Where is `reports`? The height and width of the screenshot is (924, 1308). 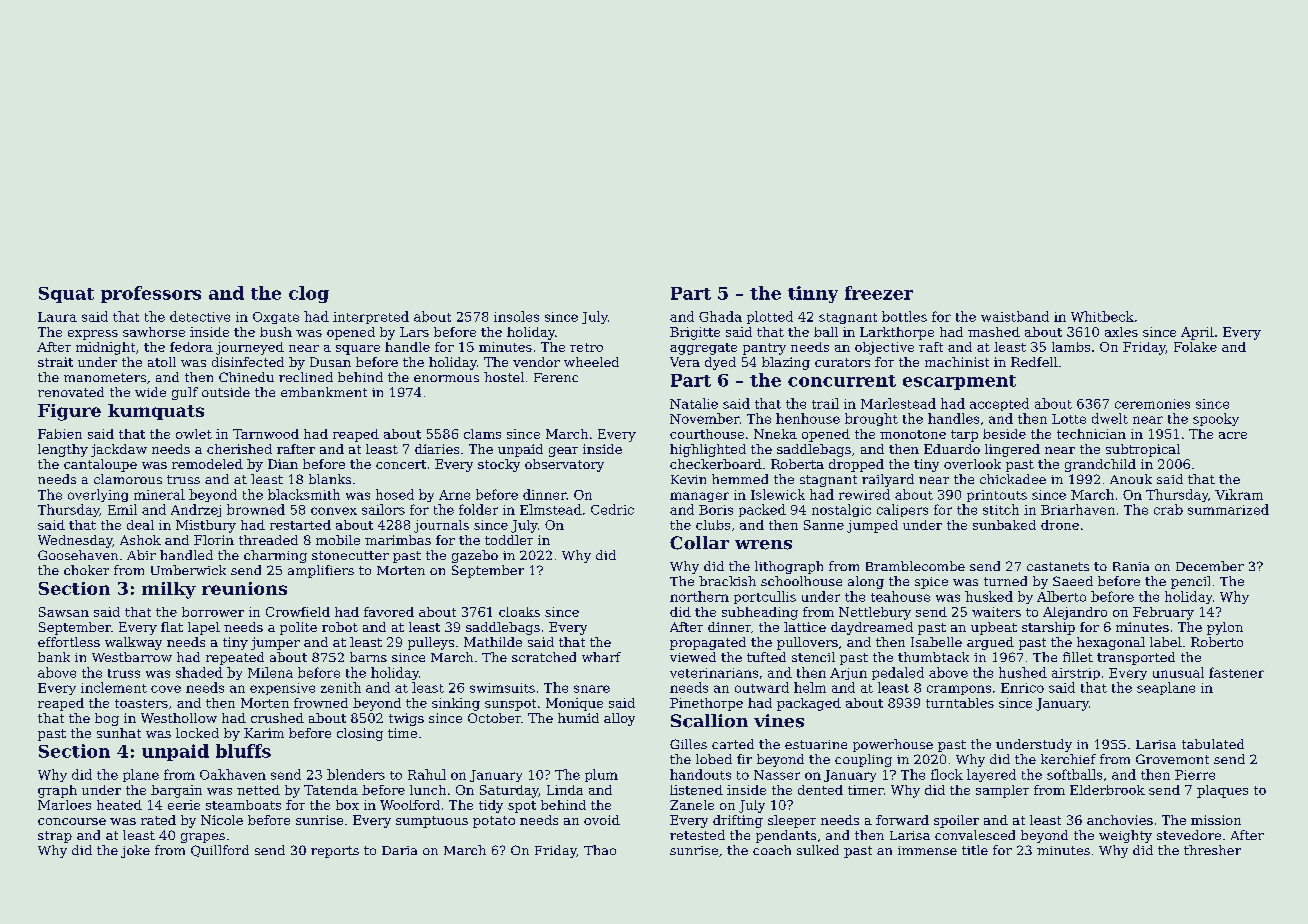 reports is located at coordinates (335, 852).
